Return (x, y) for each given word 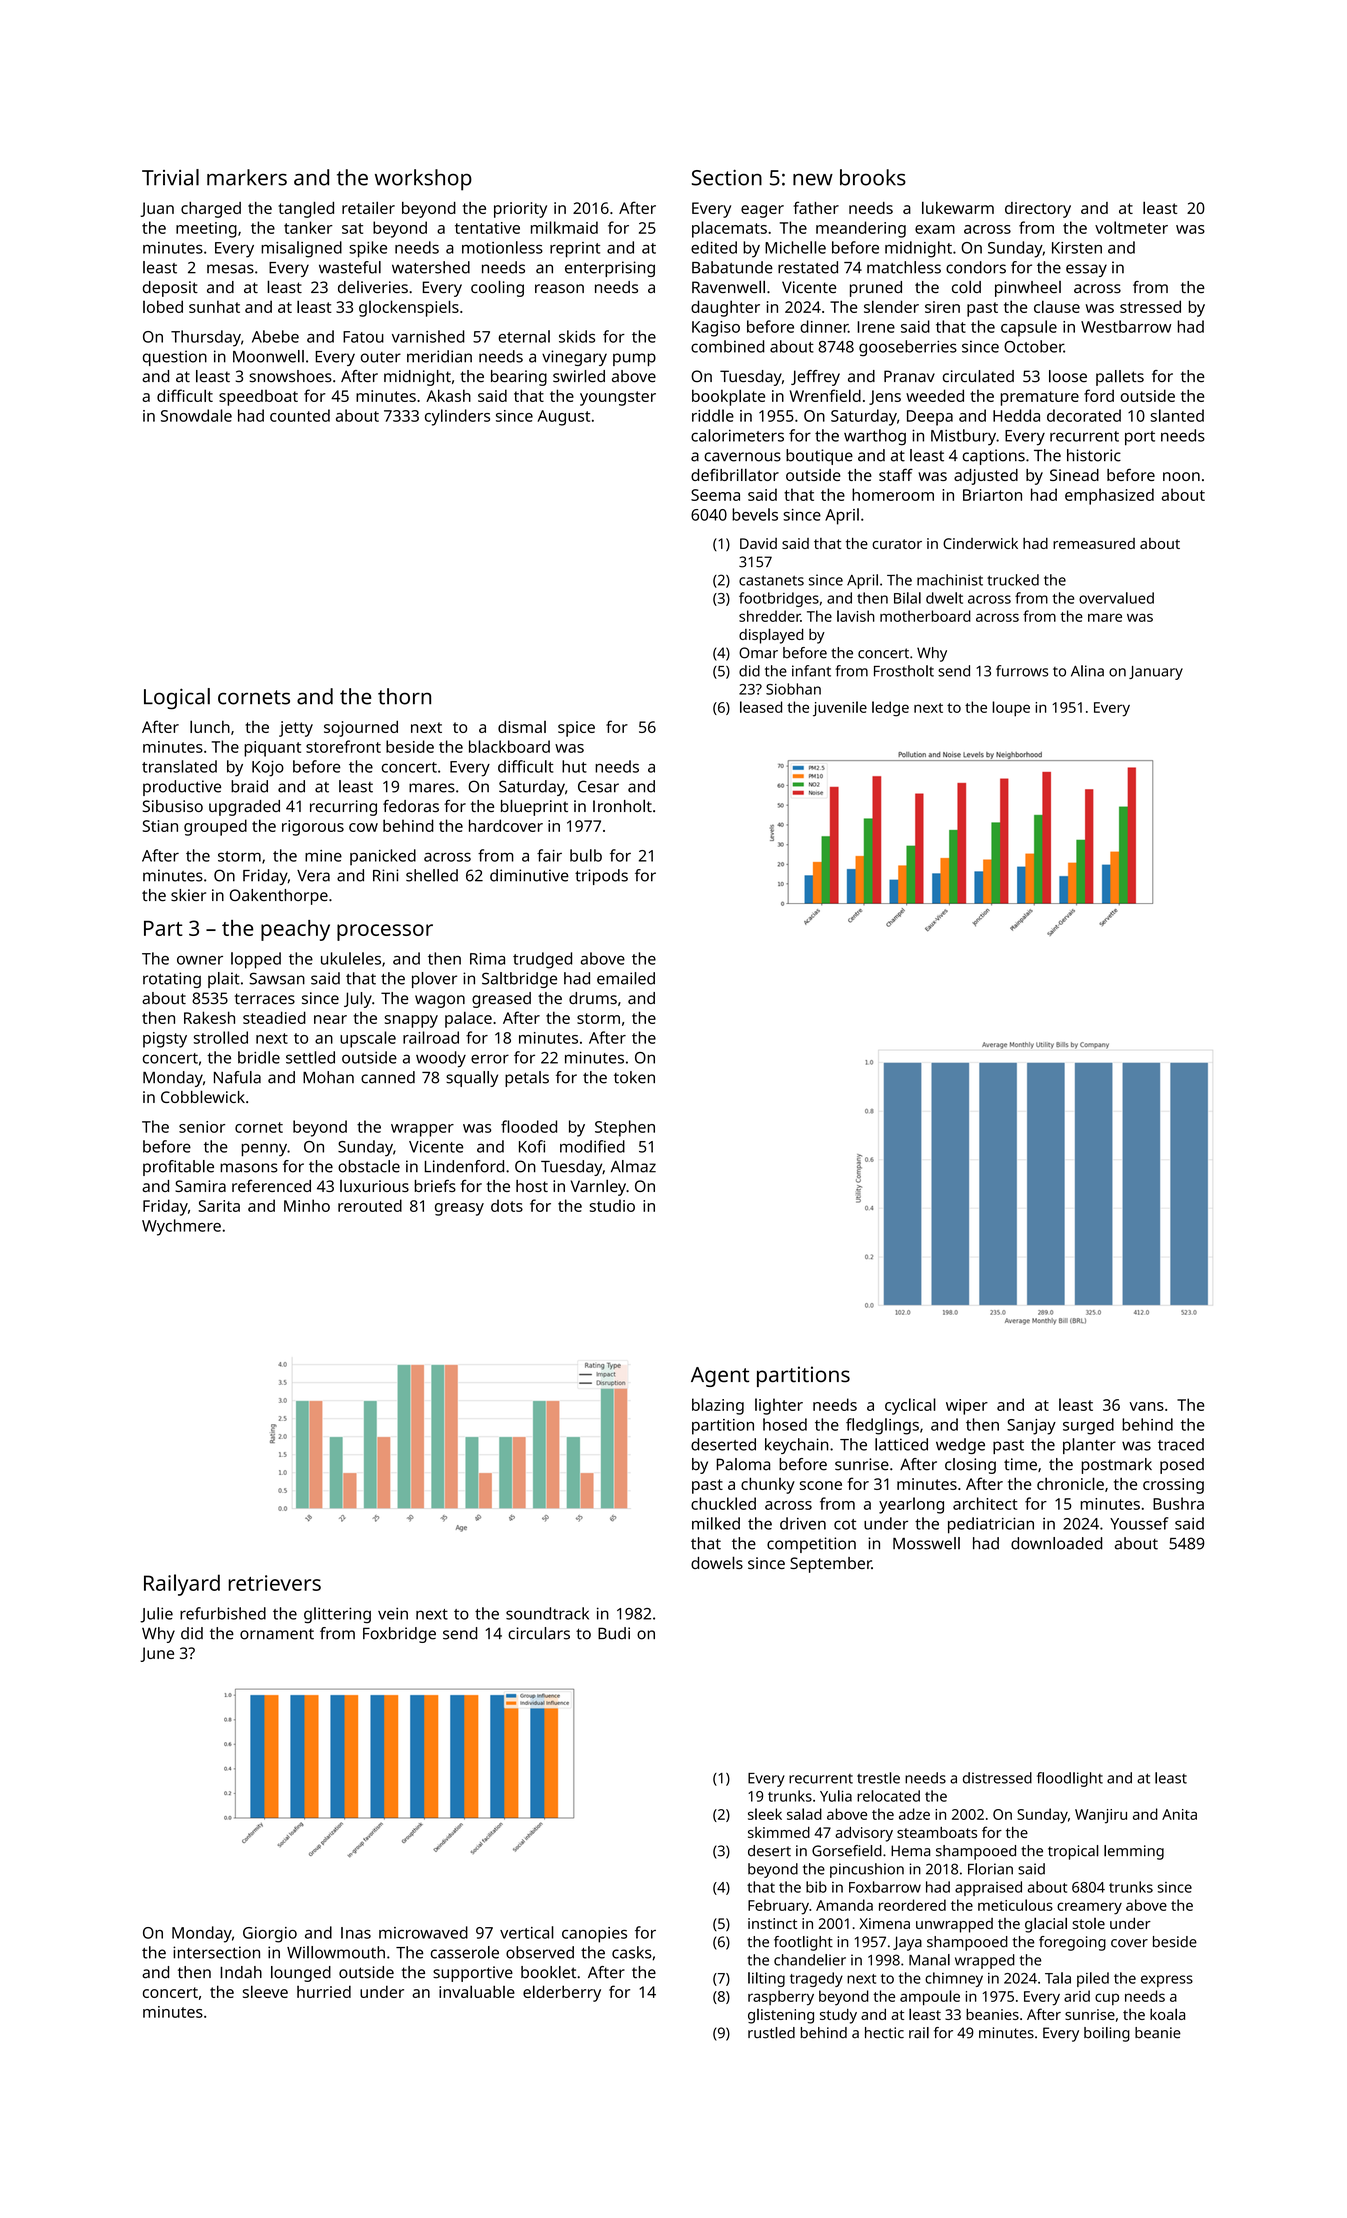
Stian (160, 826)
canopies (594, 1935)
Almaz (633, 1166)
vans (1147, 1406)
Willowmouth (336, 1952)
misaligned (301, 249)
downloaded (1057, 1543)
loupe (1011, 708)
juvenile (840, 709)
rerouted (370, 1205)
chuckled (723, 1503)
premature (1040, 398)
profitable (178, 1168)
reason (559, 289)
